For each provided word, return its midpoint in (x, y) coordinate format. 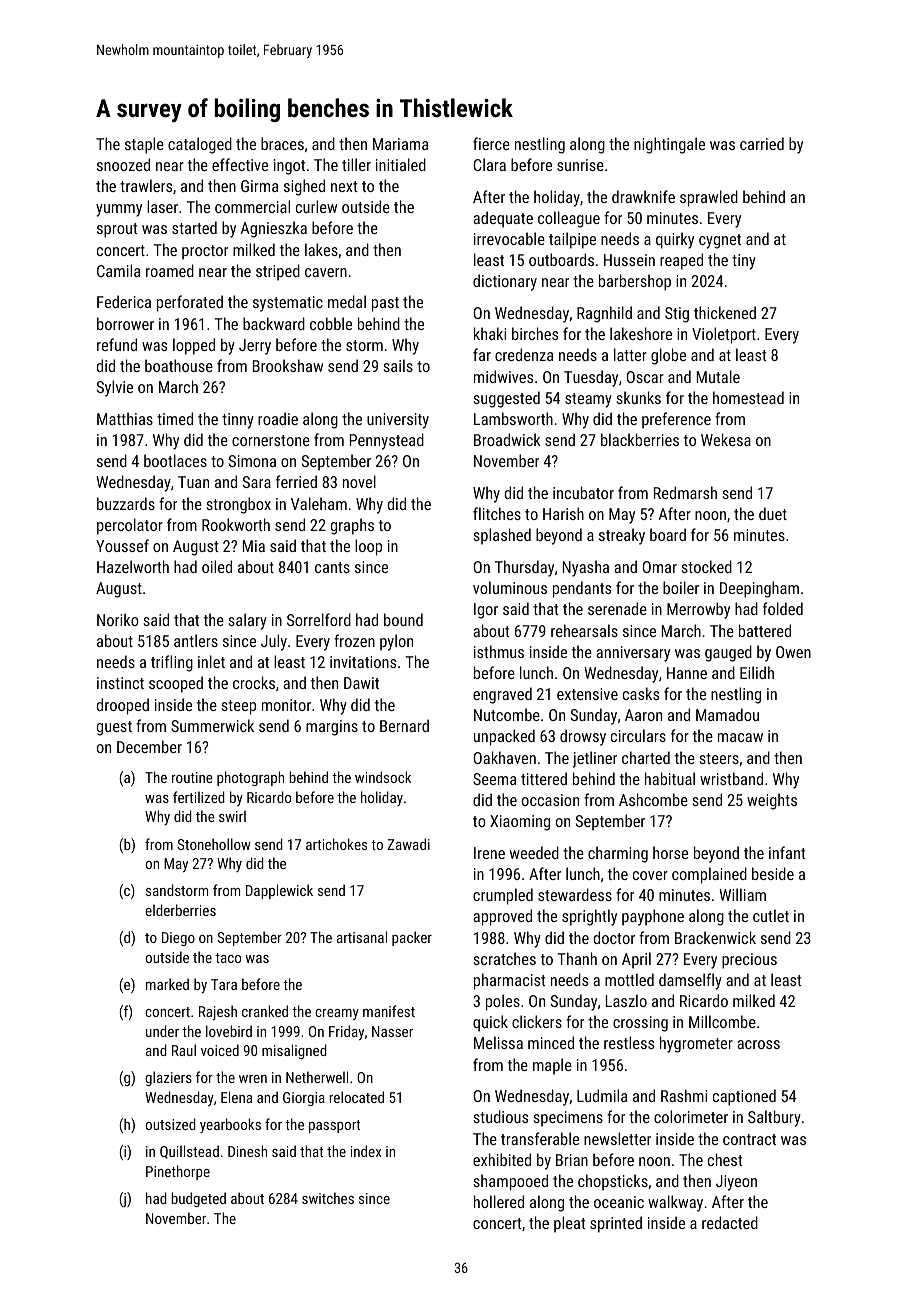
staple (144, 145)
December (149, 746)
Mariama (400, 144)
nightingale (669, 145)
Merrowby (698, 610)
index (366, 1151)
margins (332, 728)
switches (328, 1198)
